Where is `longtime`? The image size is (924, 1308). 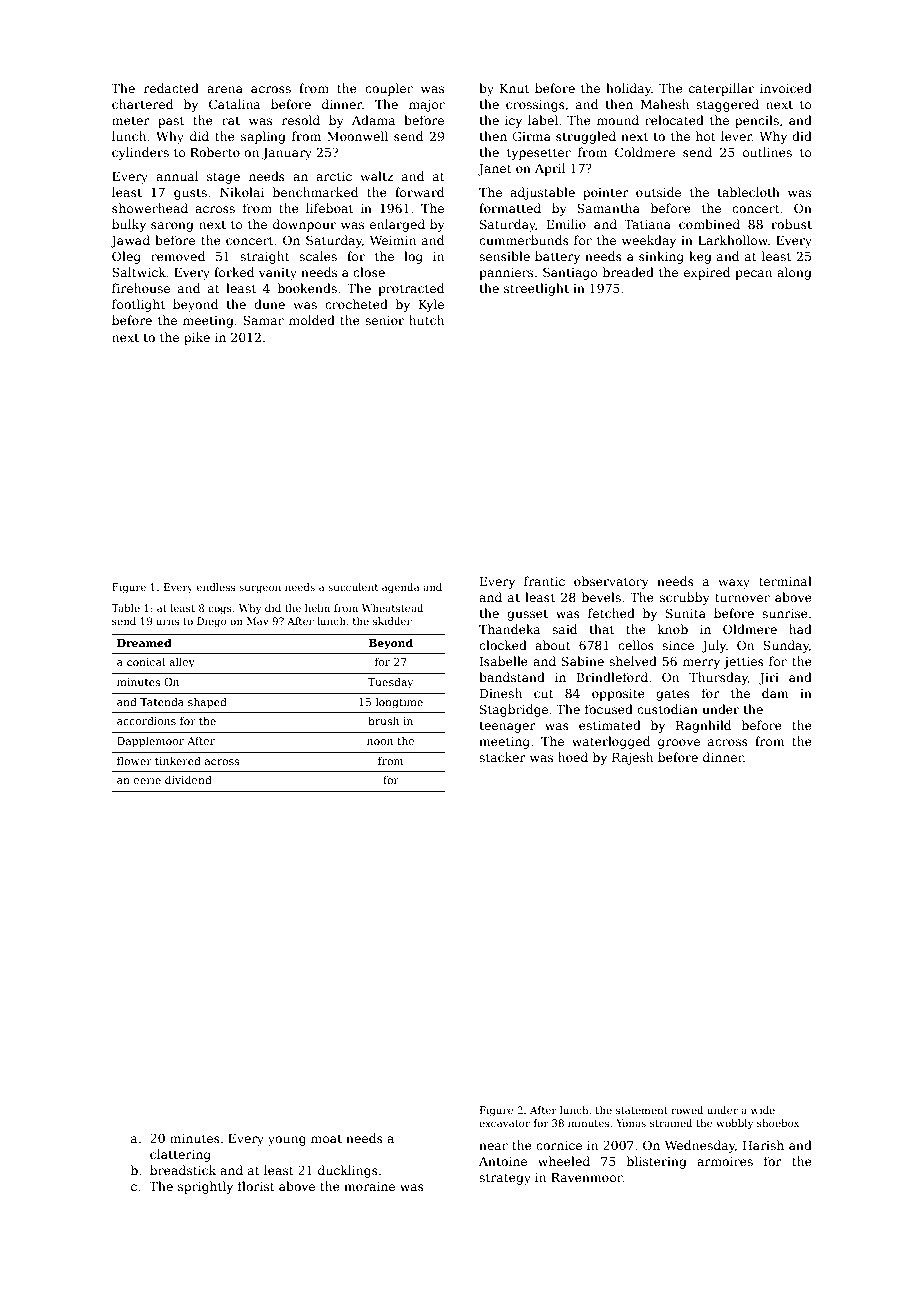 longtime is located at coordinates (399, 703).
